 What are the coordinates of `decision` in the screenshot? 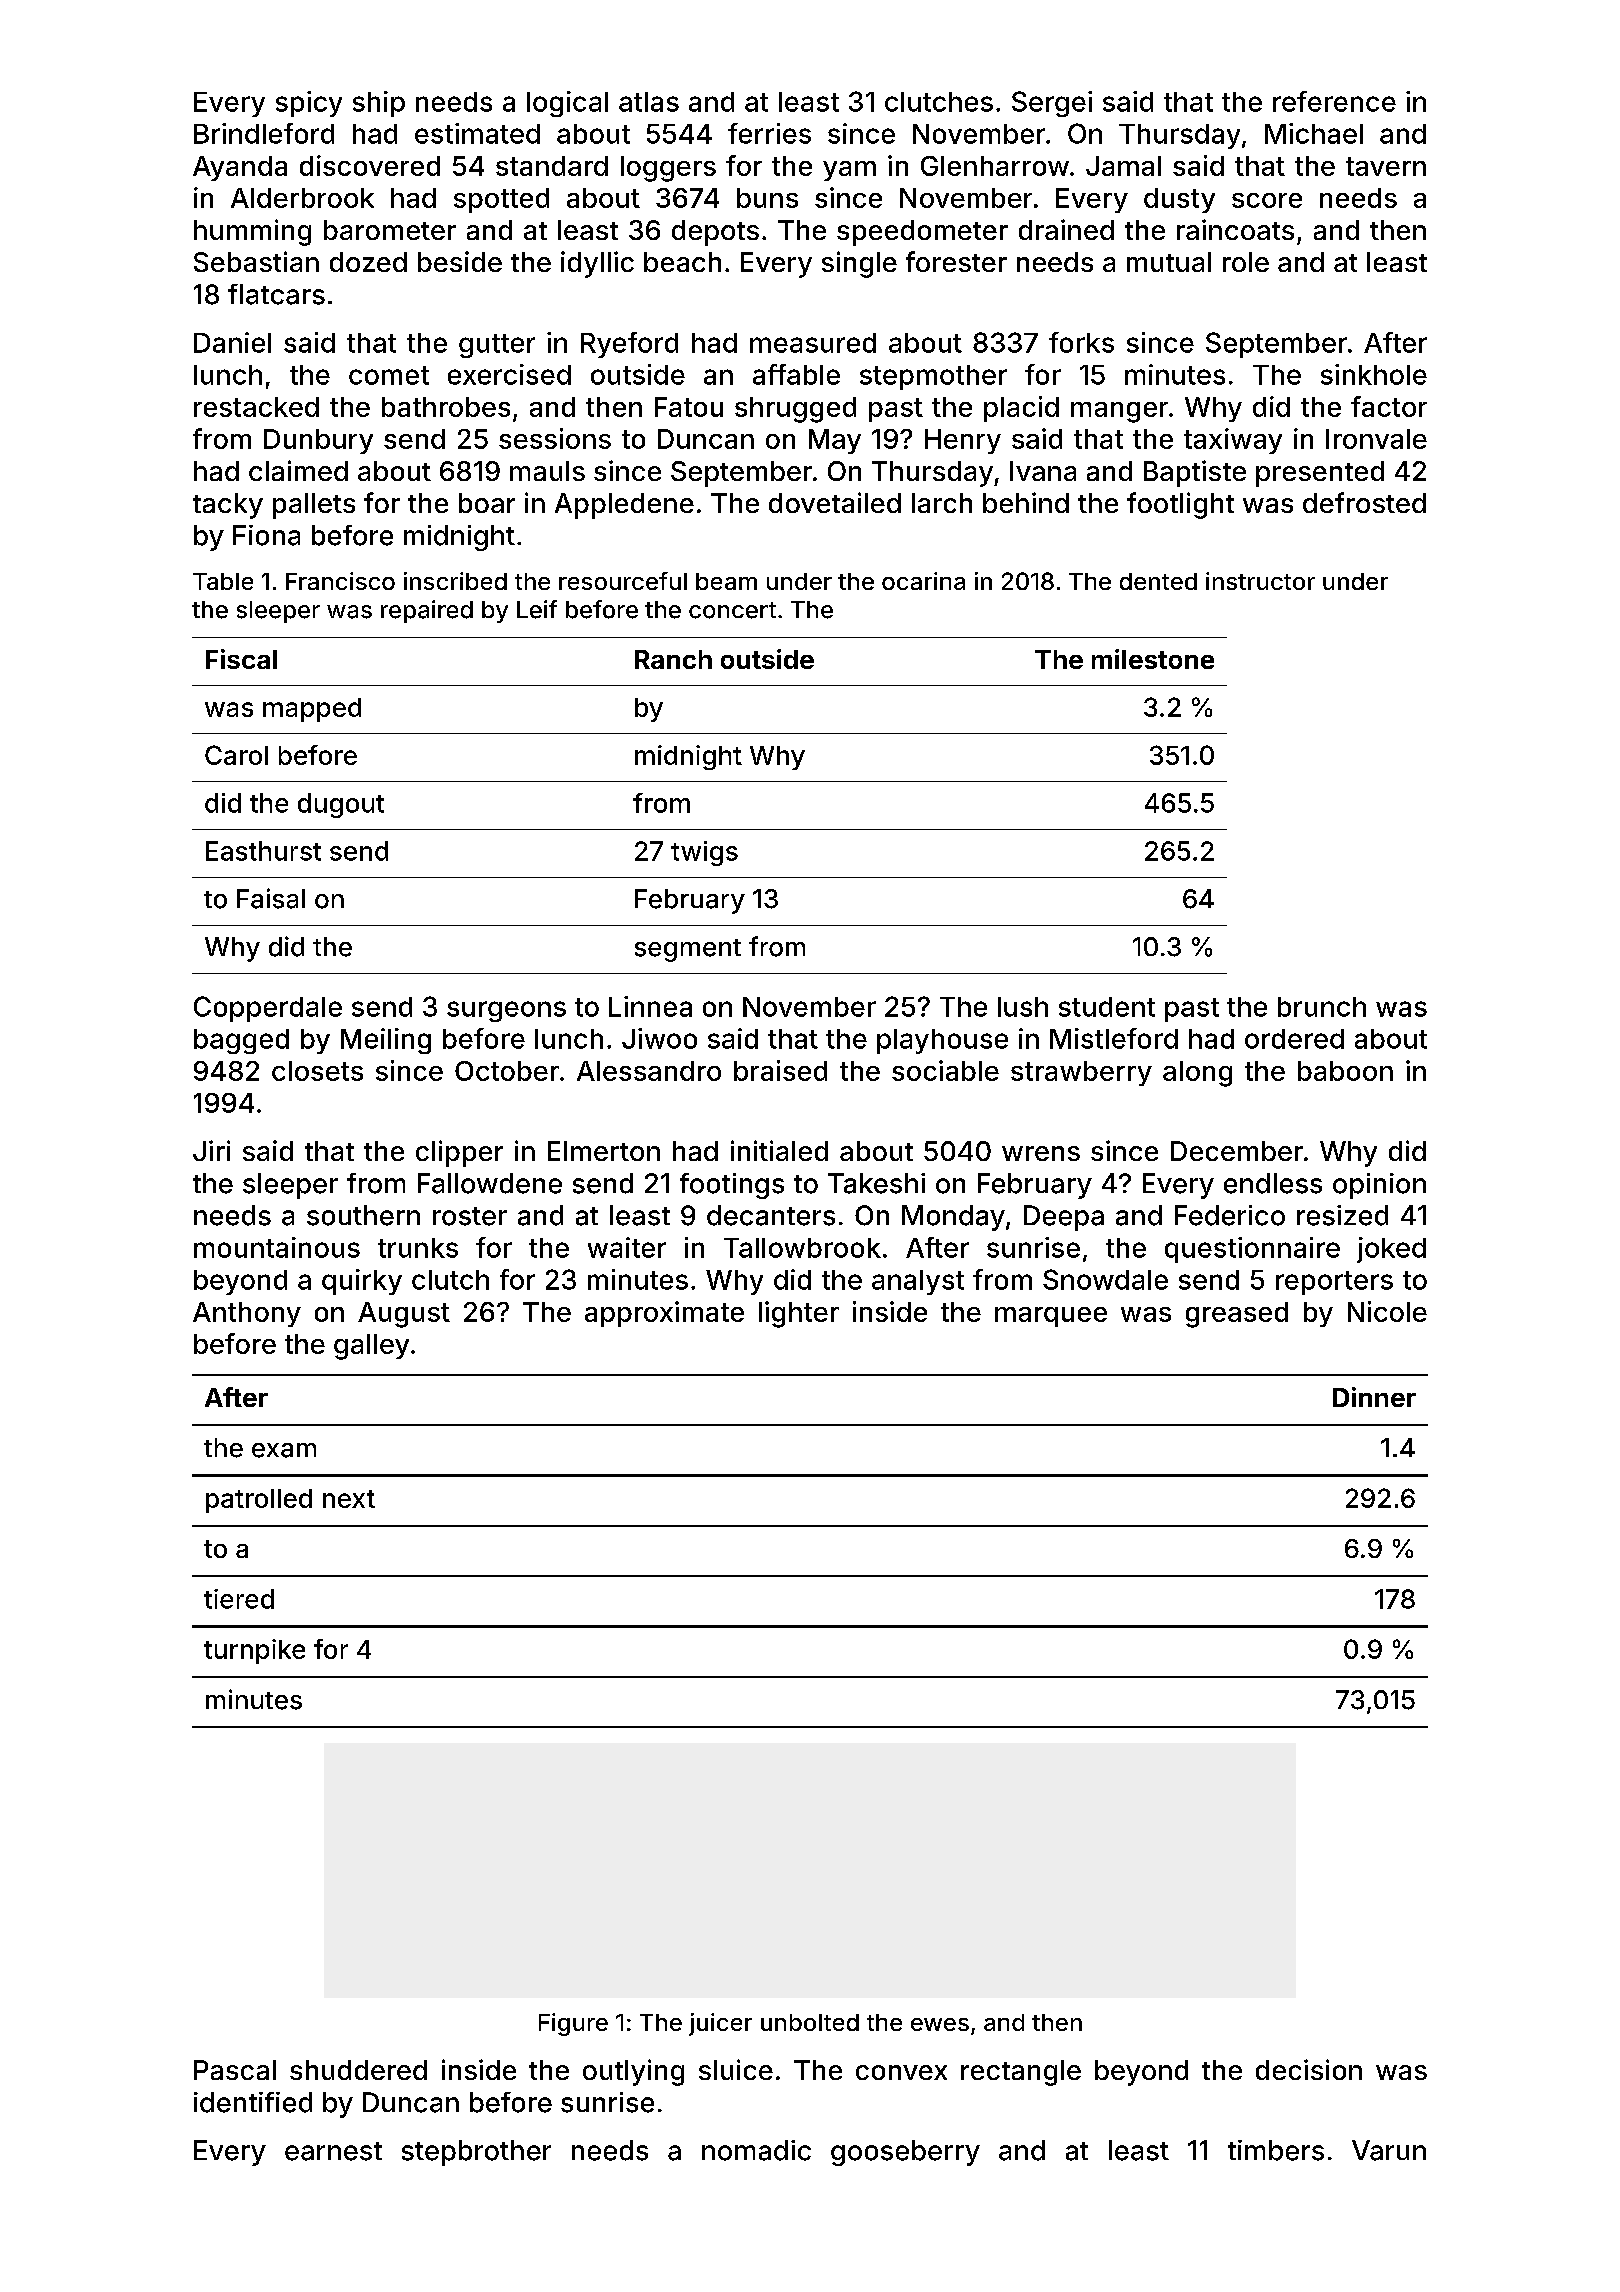 It's located at (1309, 2069).
